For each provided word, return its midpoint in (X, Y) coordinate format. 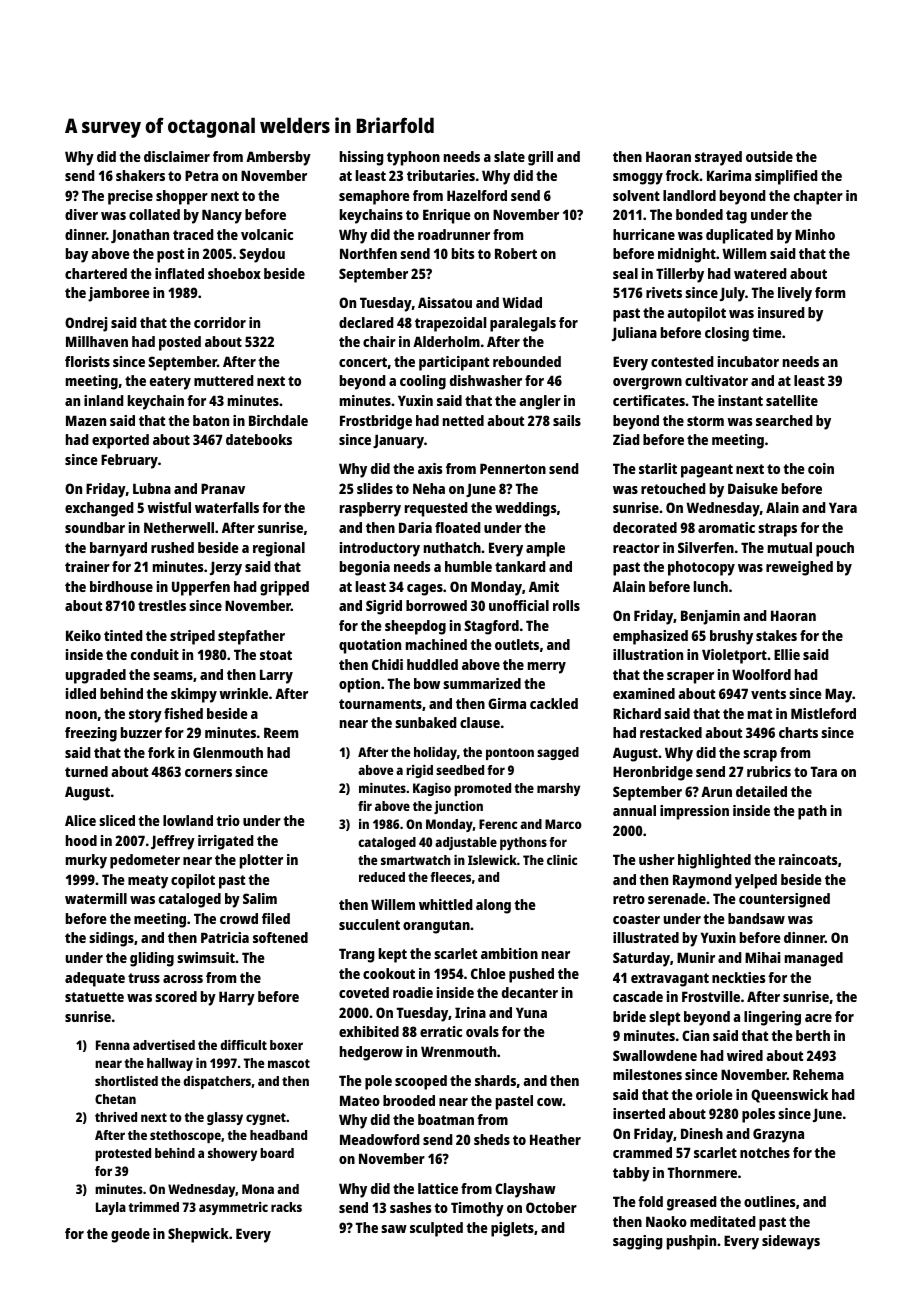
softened (280, 937)
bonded (699, 214)
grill (540, 158)
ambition (509, 953)
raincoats (808, 859)
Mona (258, 1189)
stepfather (251, 637)
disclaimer (177, 156)
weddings (526, 509)
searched (784, 420)
